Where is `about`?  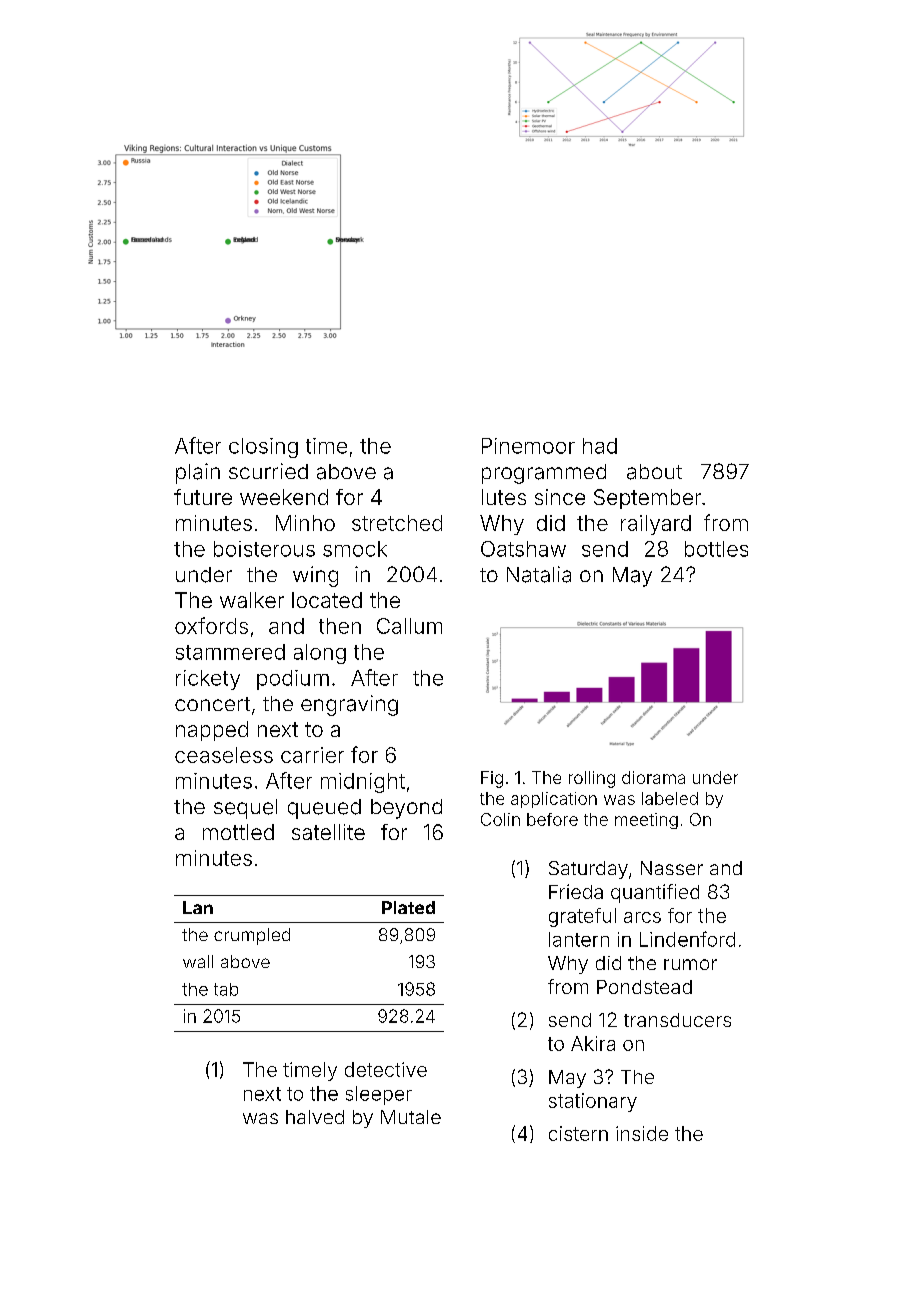
about is located at coordinates (654, 472).
